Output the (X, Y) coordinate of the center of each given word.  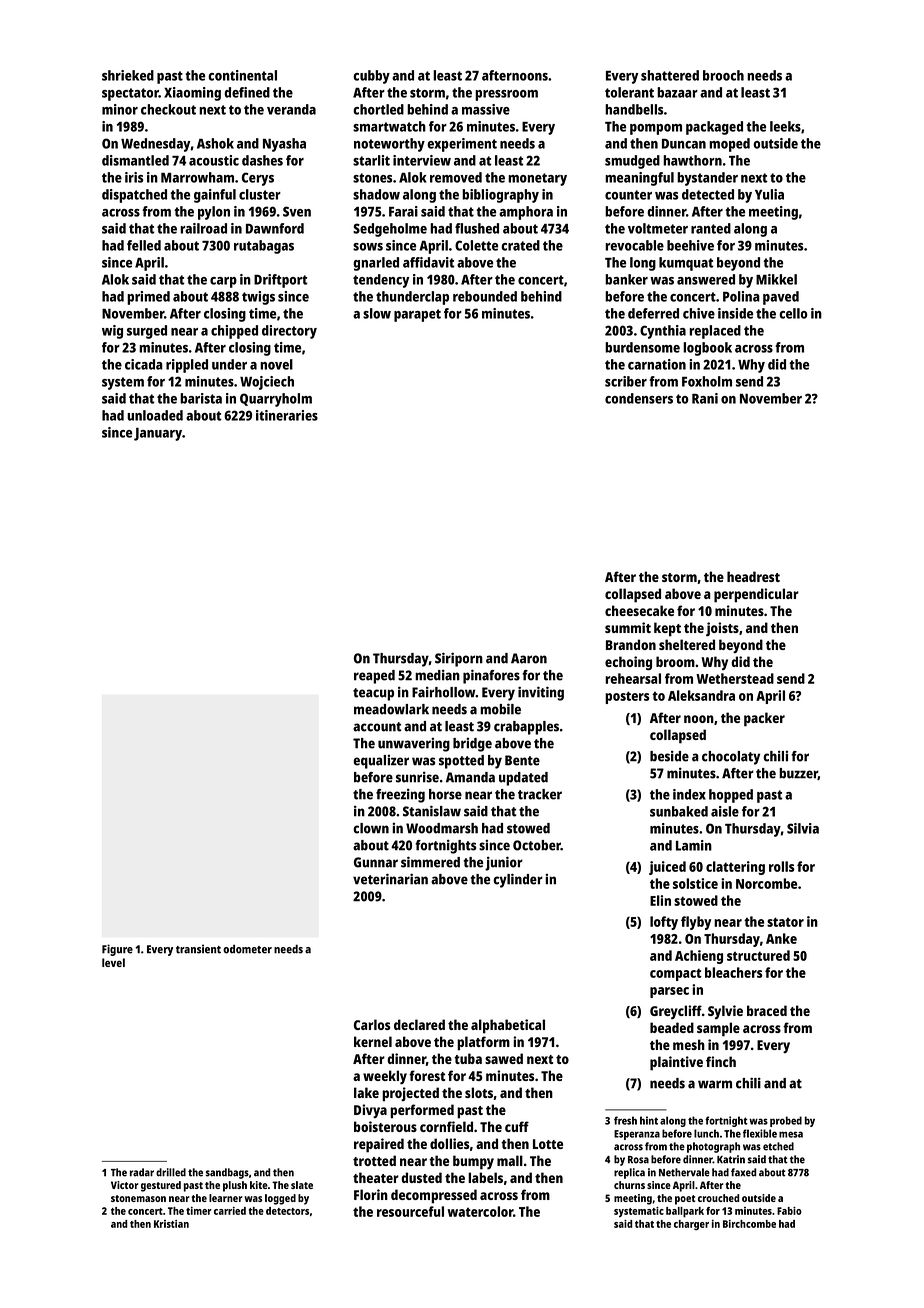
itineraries (287, 415)
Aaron (529, 658)
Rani (705, 398)
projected (410, 1094)
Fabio (789, 1211)
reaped (374, 677)
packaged (714, 128)
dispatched (134, 196)
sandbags (227, 1173)
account (377, 727)
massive (486, 109)
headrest (753, 576)
